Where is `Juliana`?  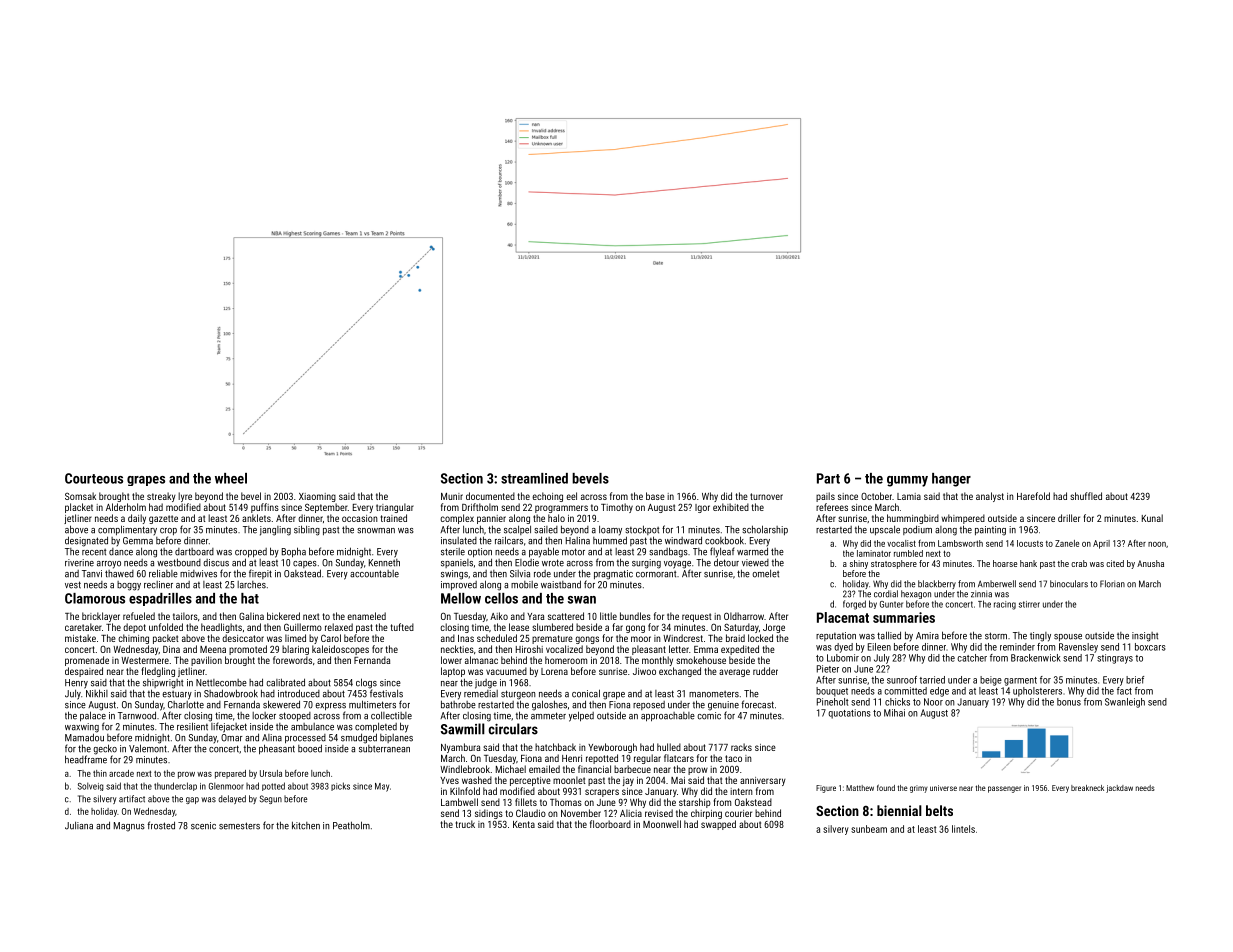
Juliana is located at coordinates (79, 825).
